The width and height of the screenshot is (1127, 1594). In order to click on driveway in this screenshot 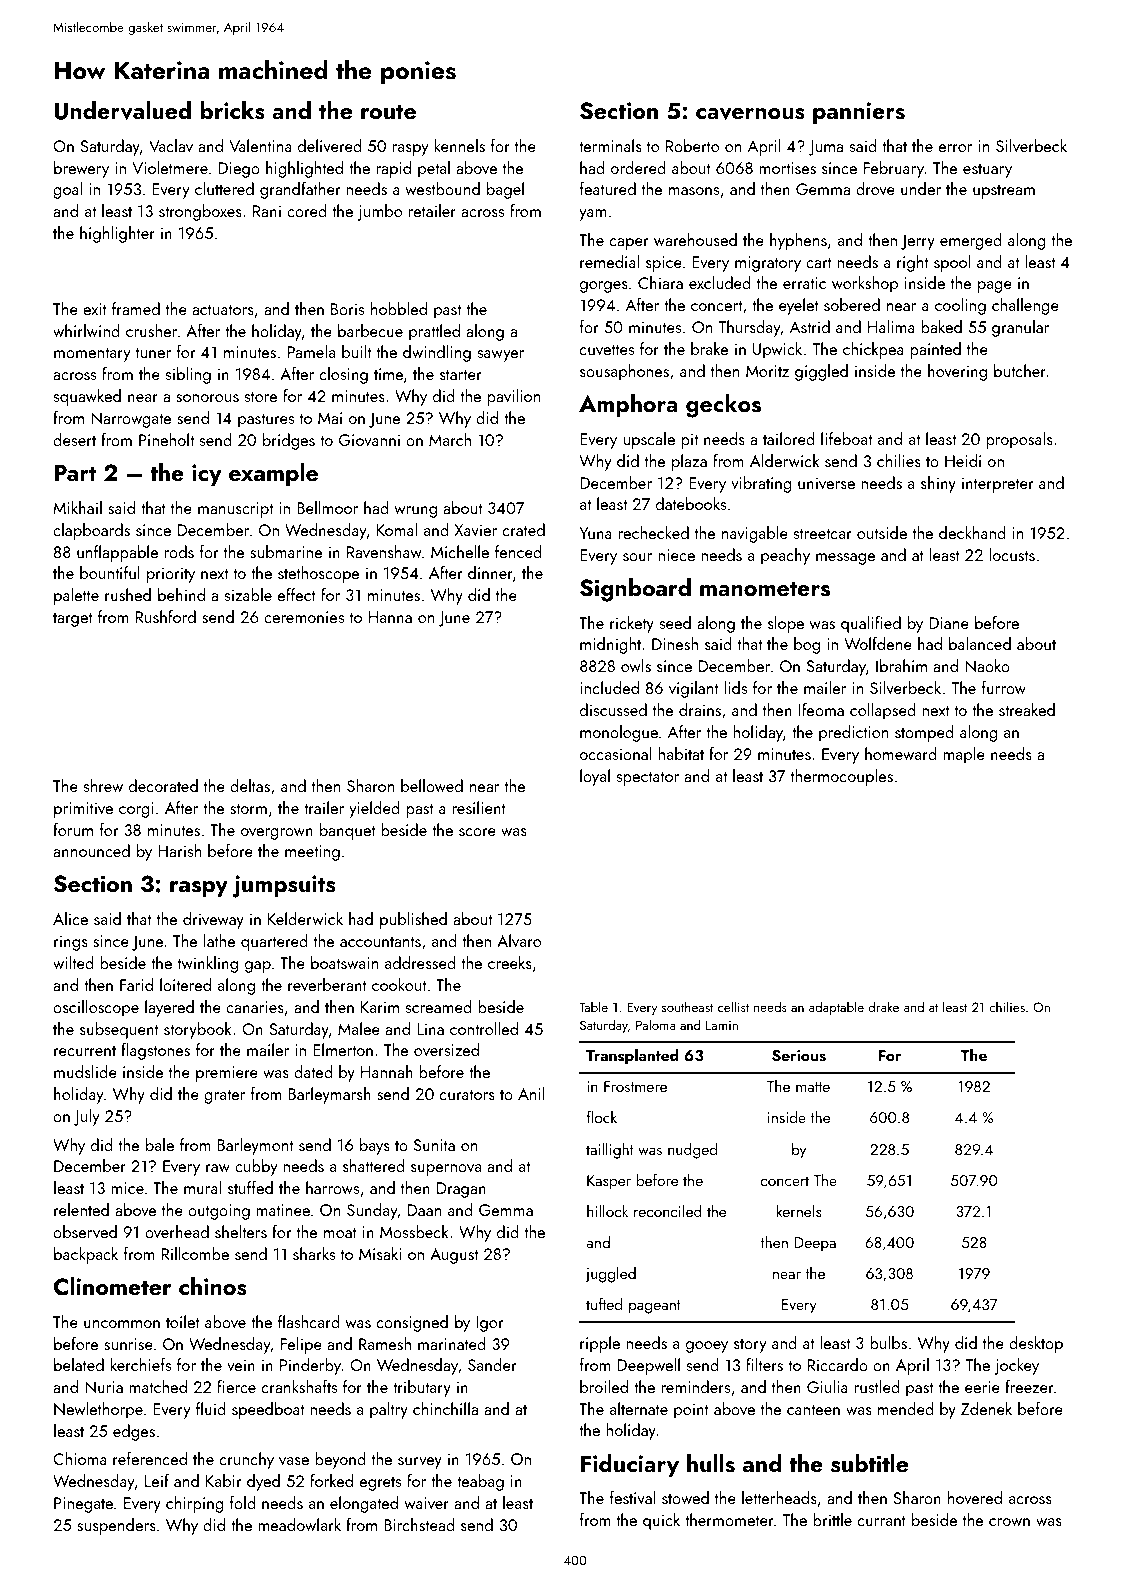, I will do `click(213, 920)`.
